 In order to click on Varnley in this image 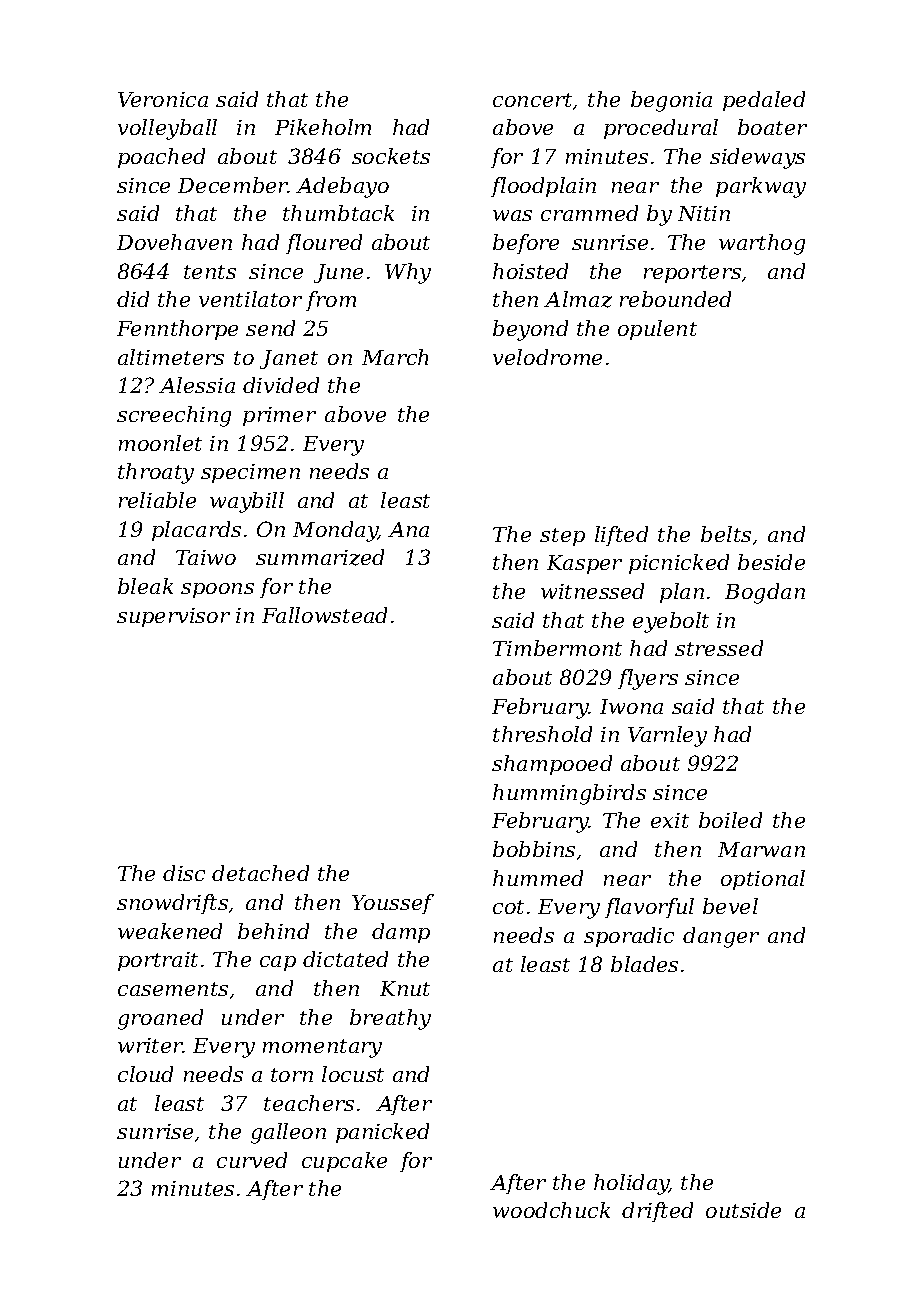, I will do `click(667, 736)`.
